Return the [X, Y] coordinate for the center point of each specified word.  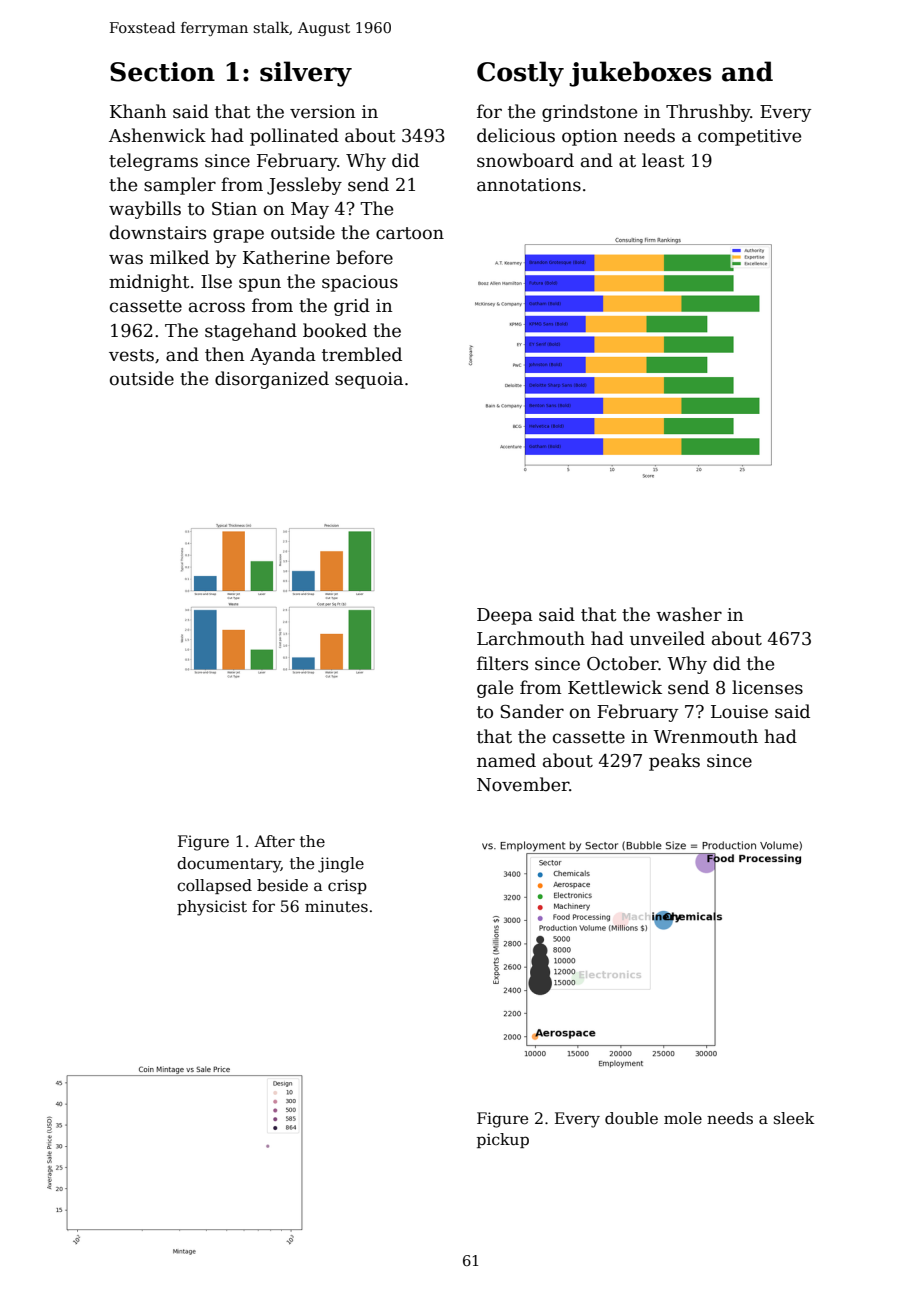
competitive [749, 137]
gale [495, 689]
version [322, 112]
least [663, 160]
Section [162, 72]
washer [689, 614]
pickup [503, 1140]
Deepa [505, 616]
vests [131, 355]
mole [683, 1118]
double [631, 1118]
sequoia [369, 380]
